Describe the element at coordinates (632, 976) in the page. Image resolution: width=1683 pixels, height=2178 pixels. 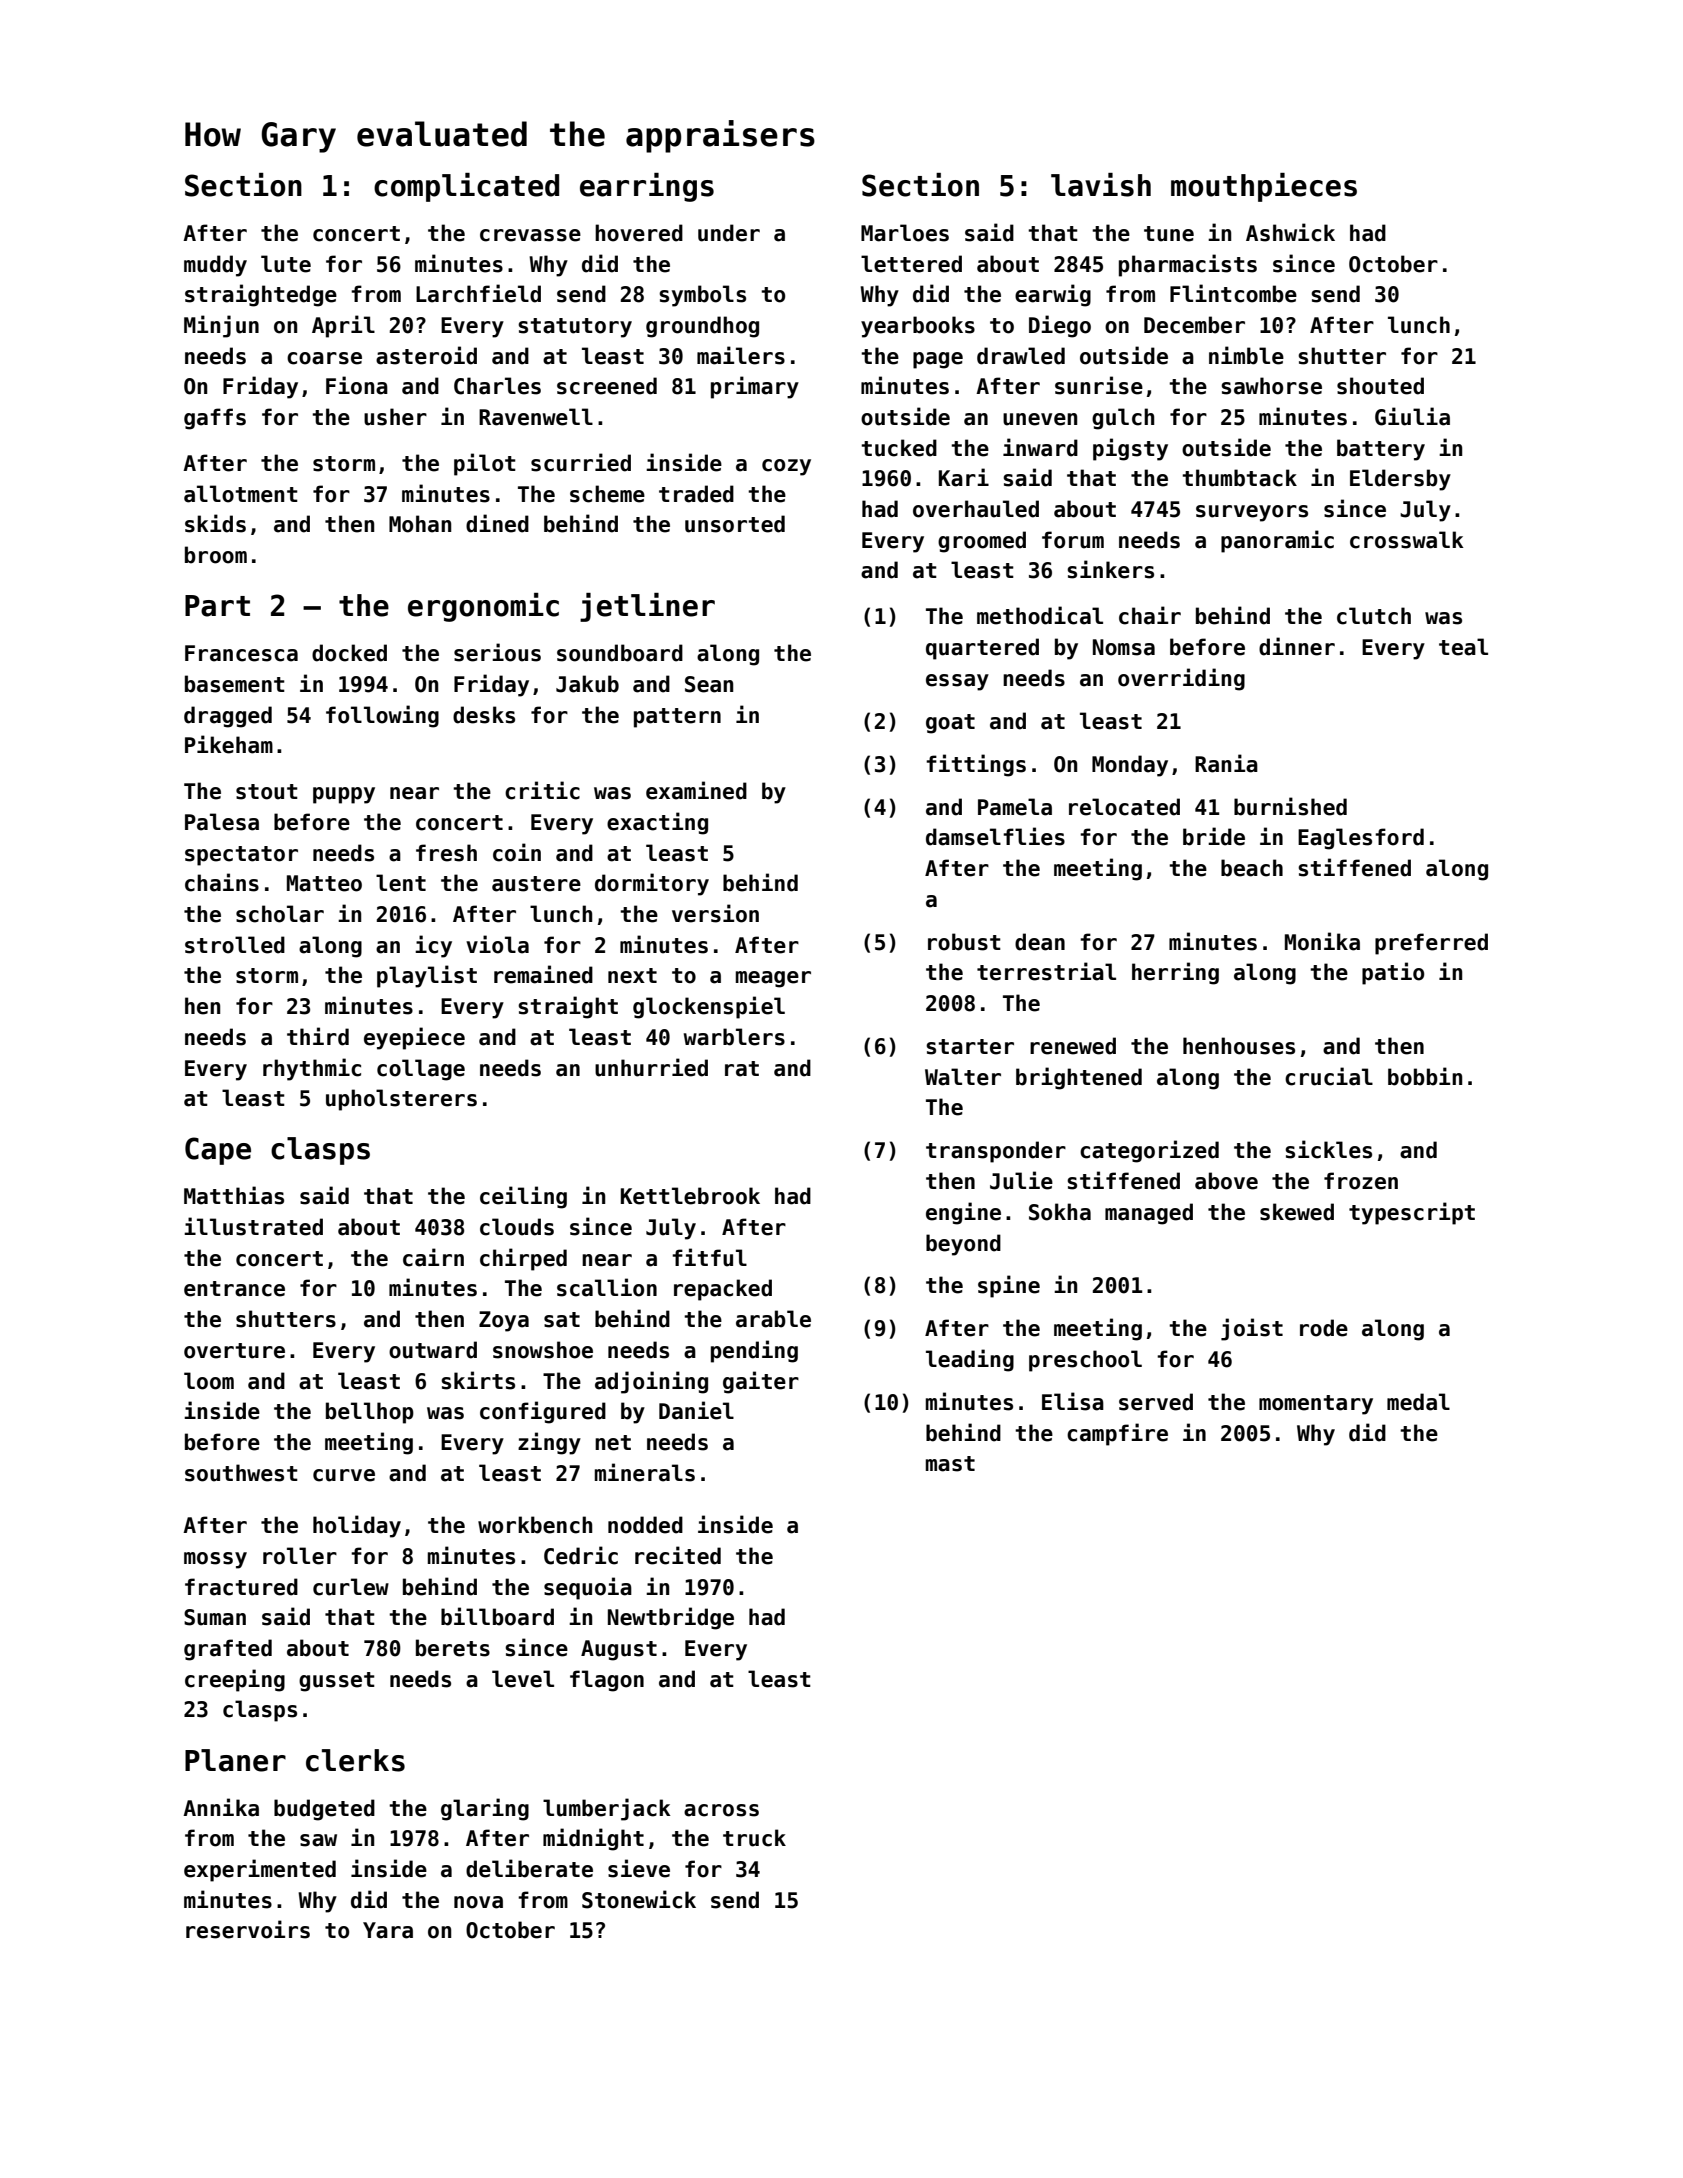
I see `next` at that location.
